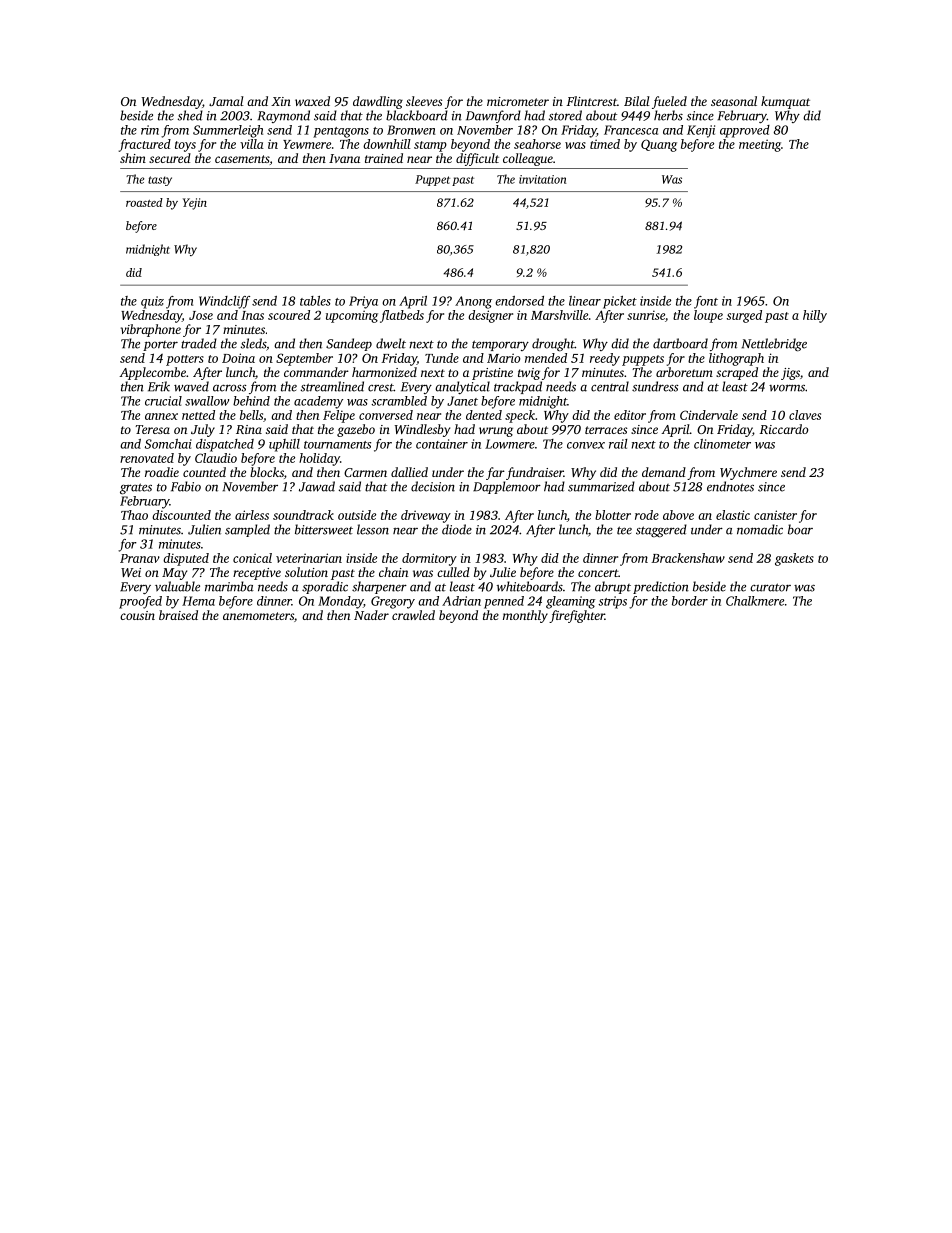 The width and height of the screenshot is (952, 1233). I want to click on Anong, so click(473, 302).
